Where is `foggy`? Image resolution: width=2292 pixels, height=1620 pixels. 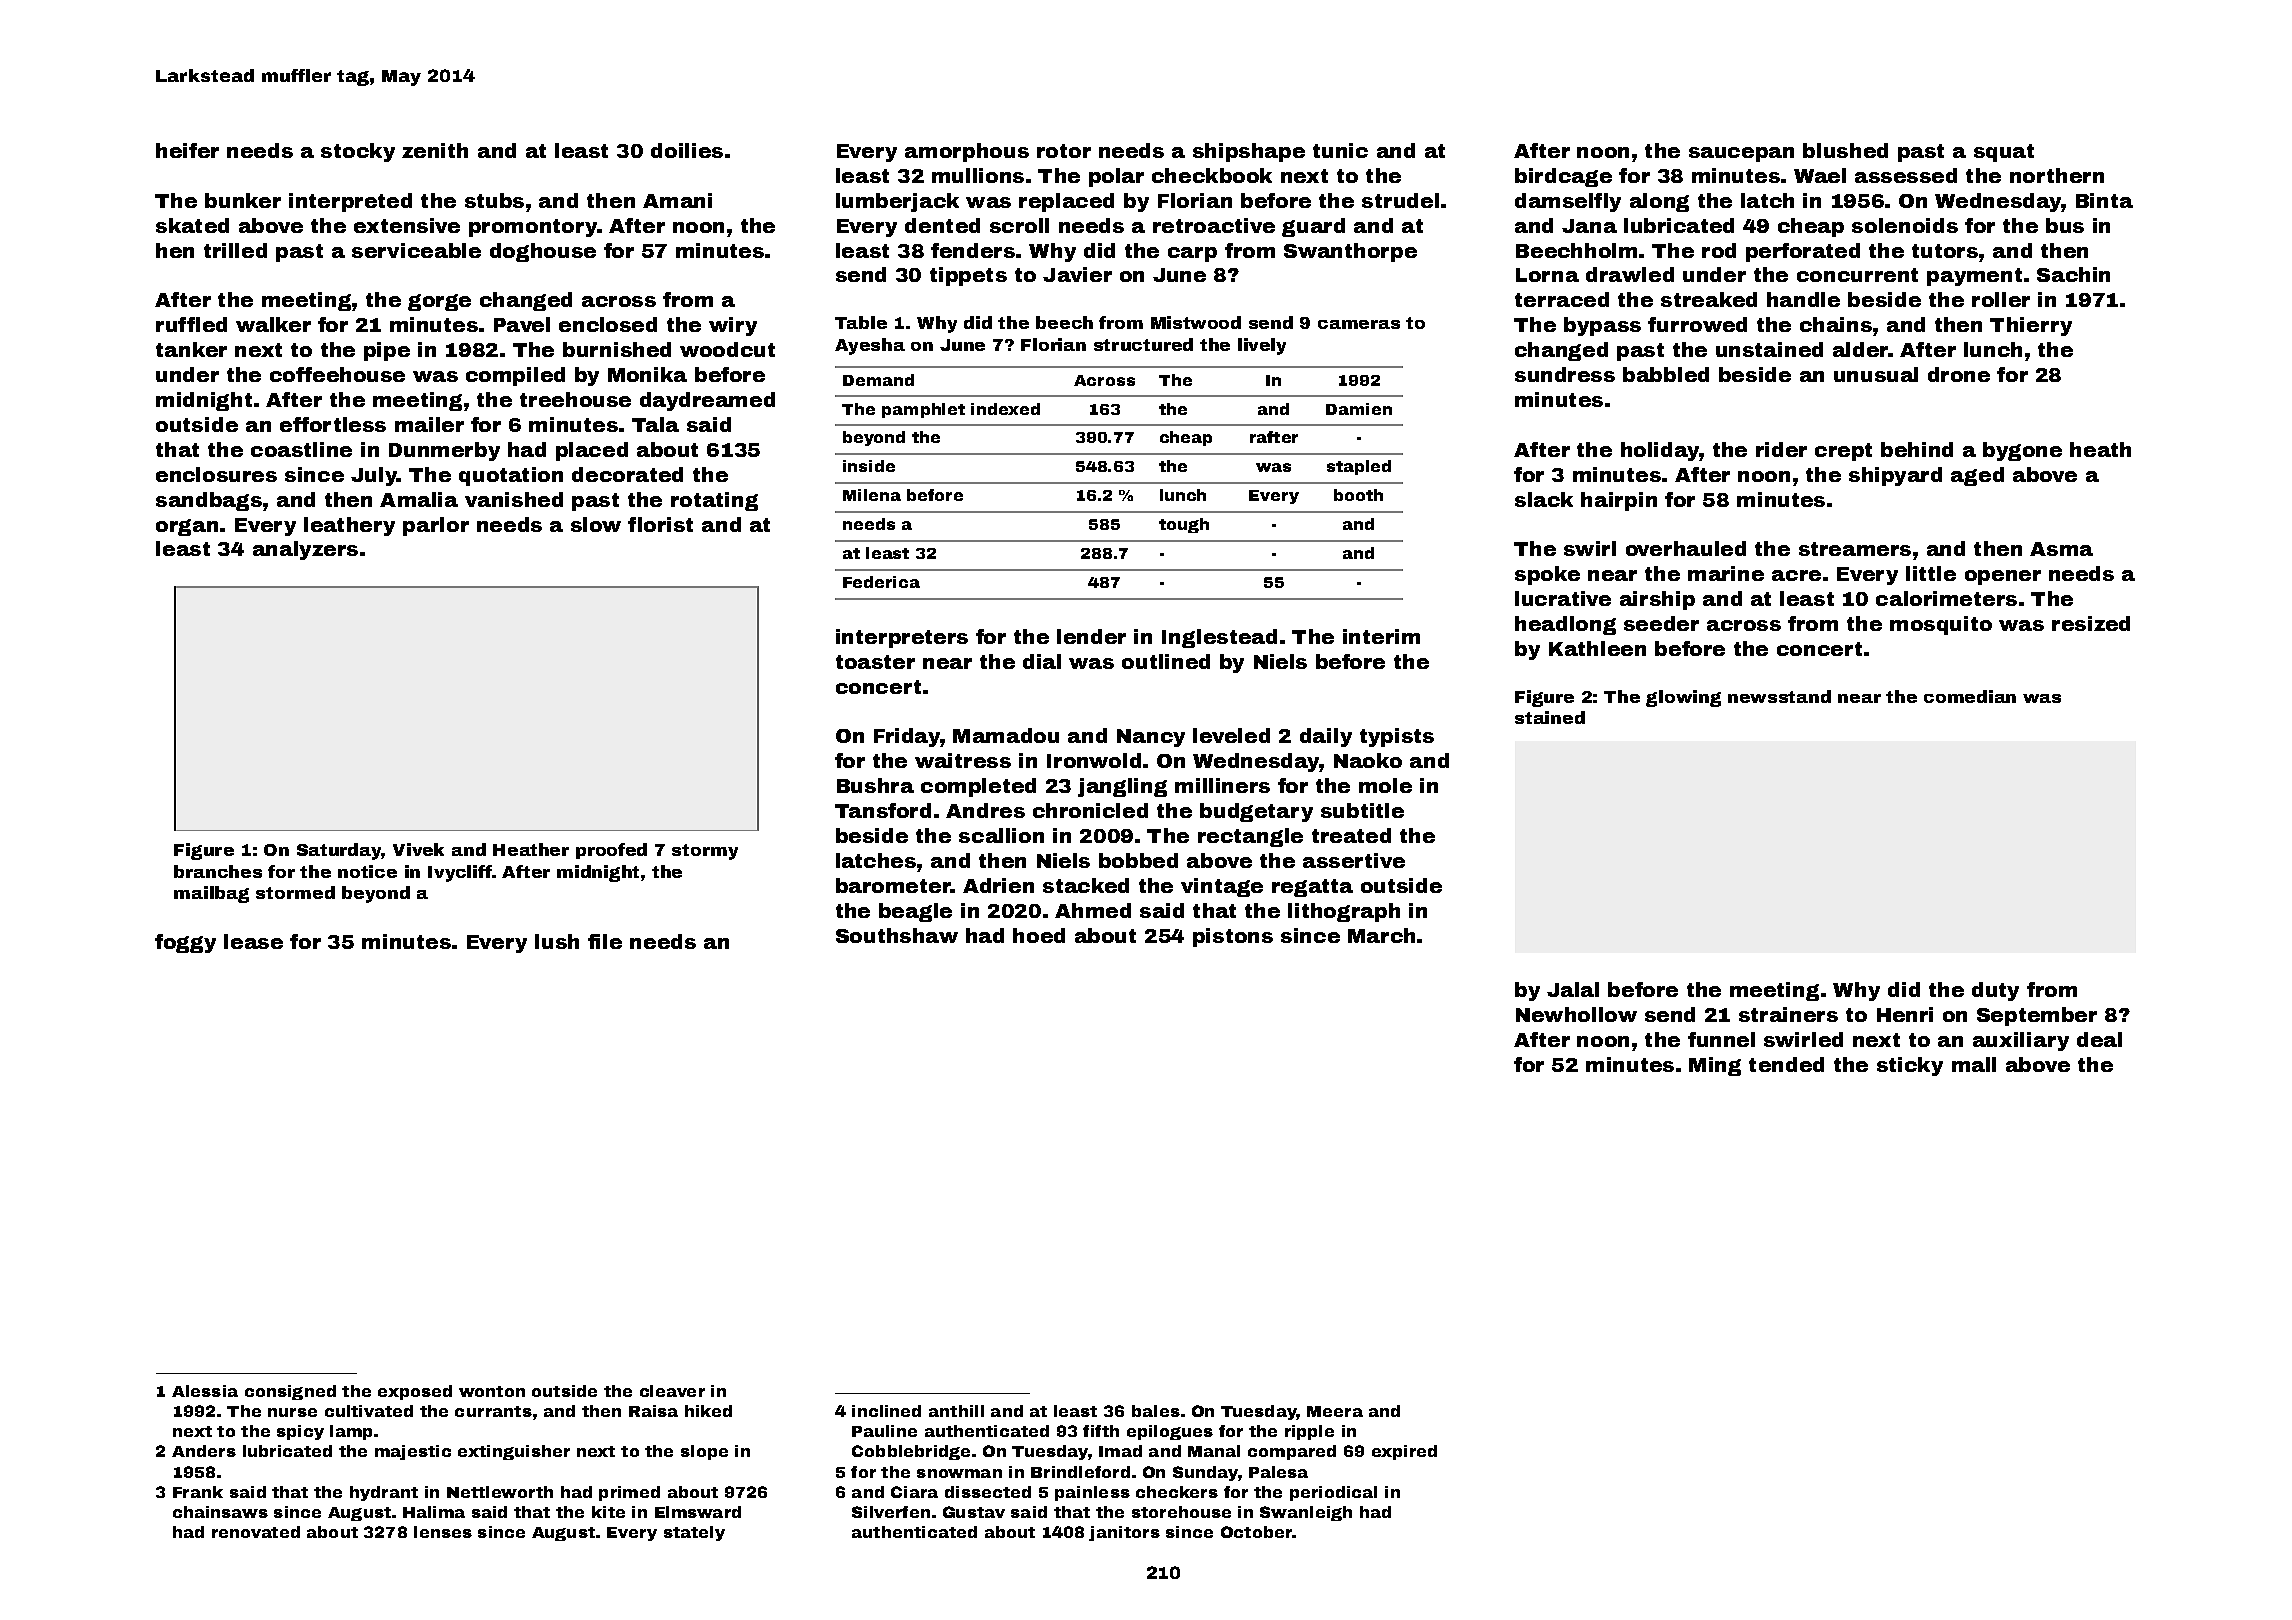 foggy is located at coordinates (185, 943).
